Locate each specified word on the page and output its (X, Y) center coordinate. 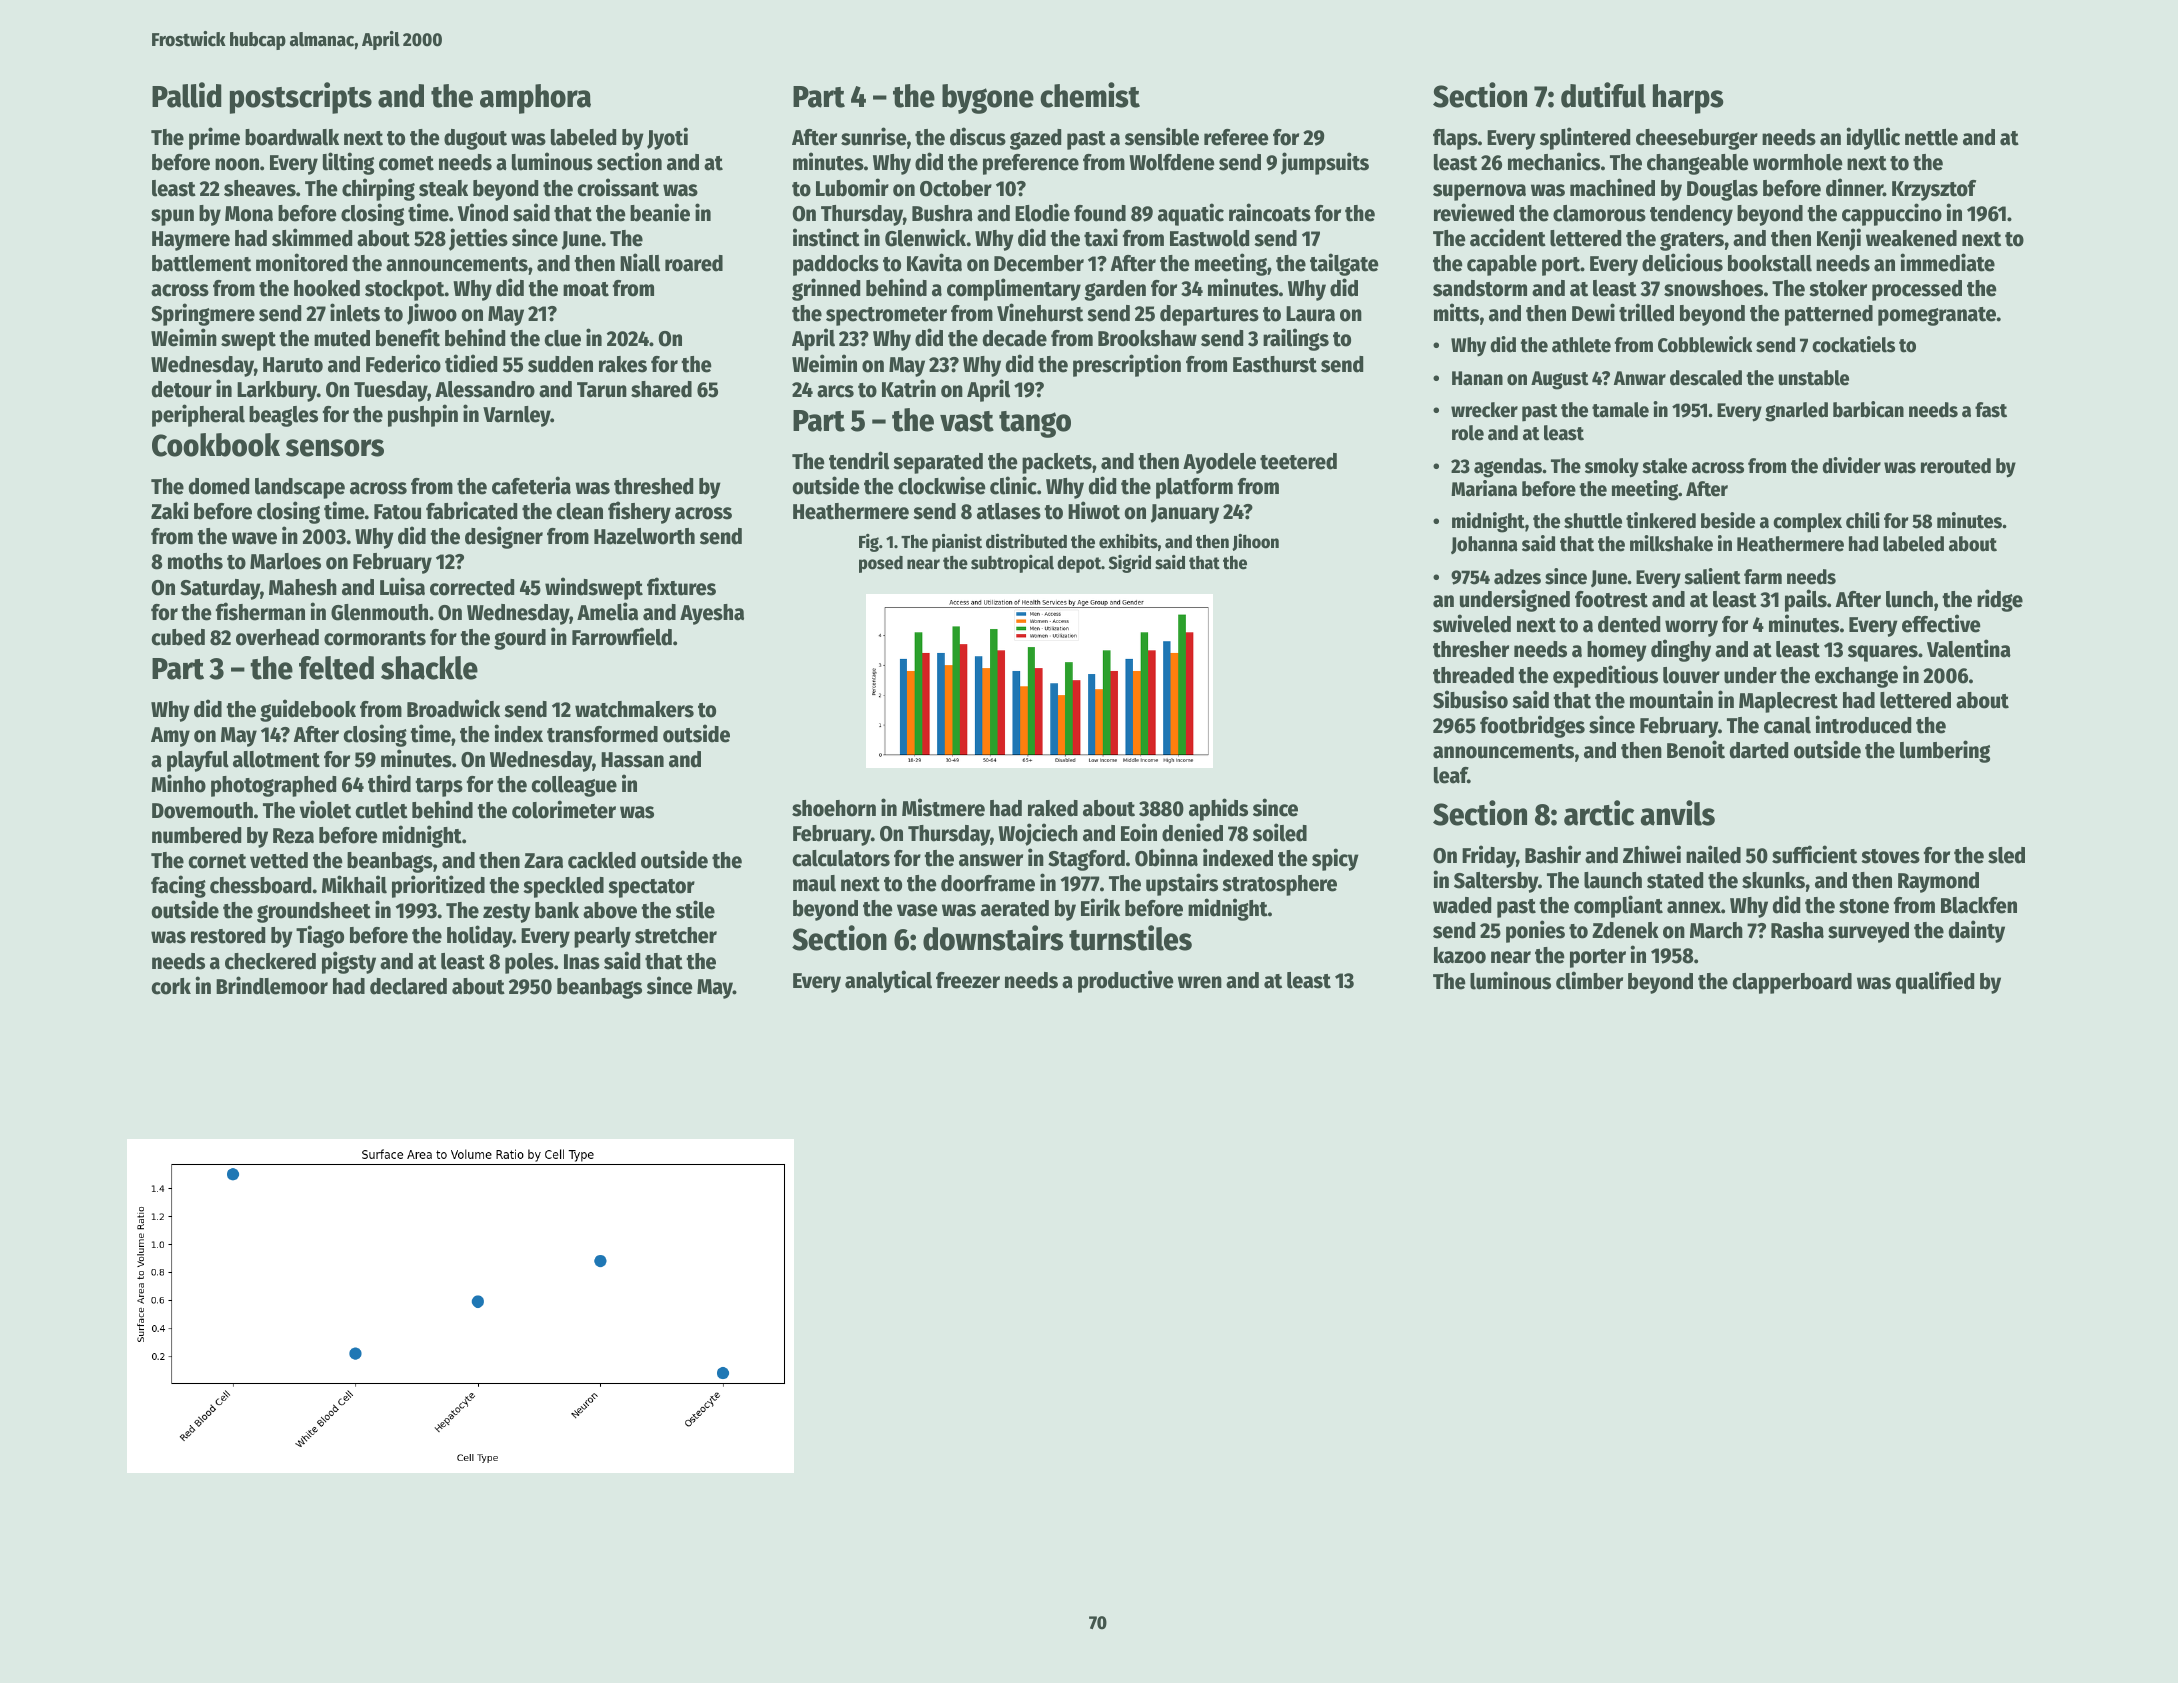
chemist (1090, 95)
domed (219, 486)
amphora (535, 99)
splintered (1585, 138)
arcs (835, 391)
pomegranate (1937, 316)
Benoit (1696, 749)
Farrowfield (622, 636)
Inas (582, 962)
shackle (429, 668)
